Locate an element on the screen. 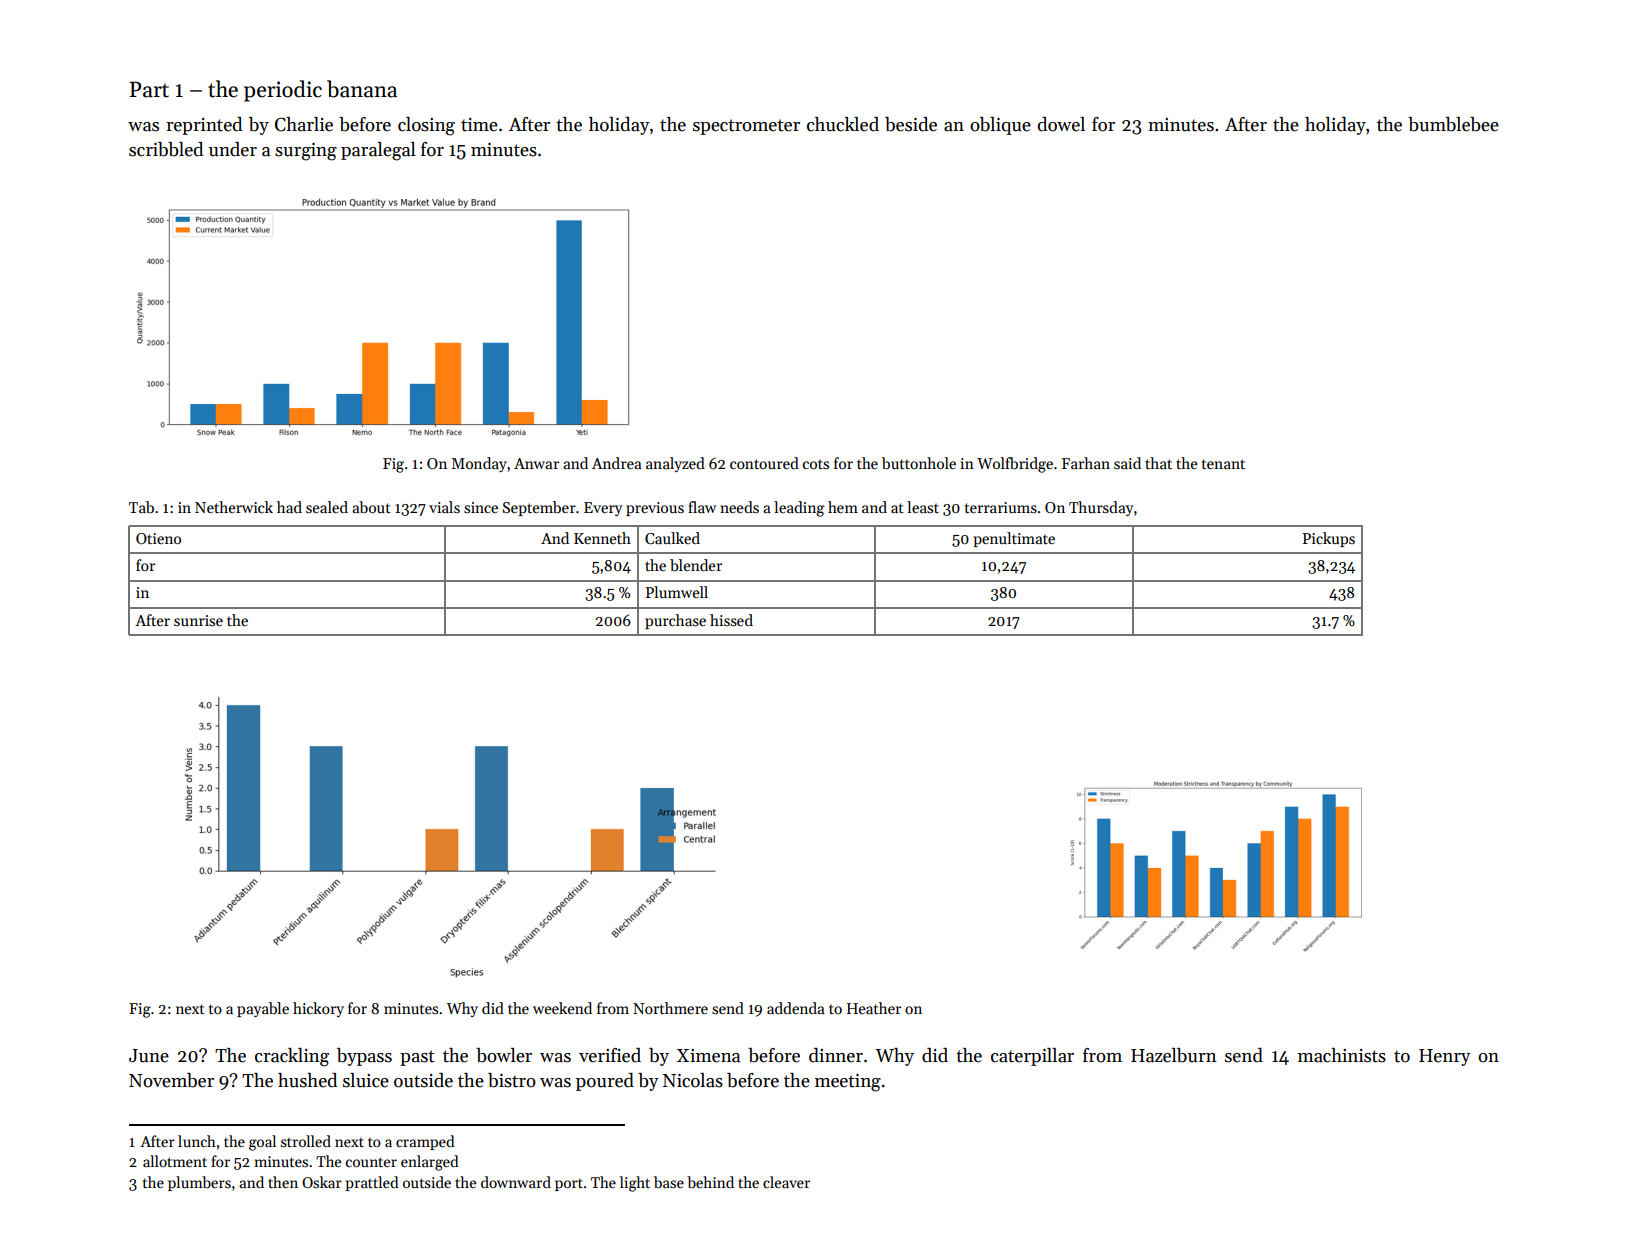 Image resolution: width=1628 pixels, height=1258 pixels. purchase is located at coordinates (675, 621).
